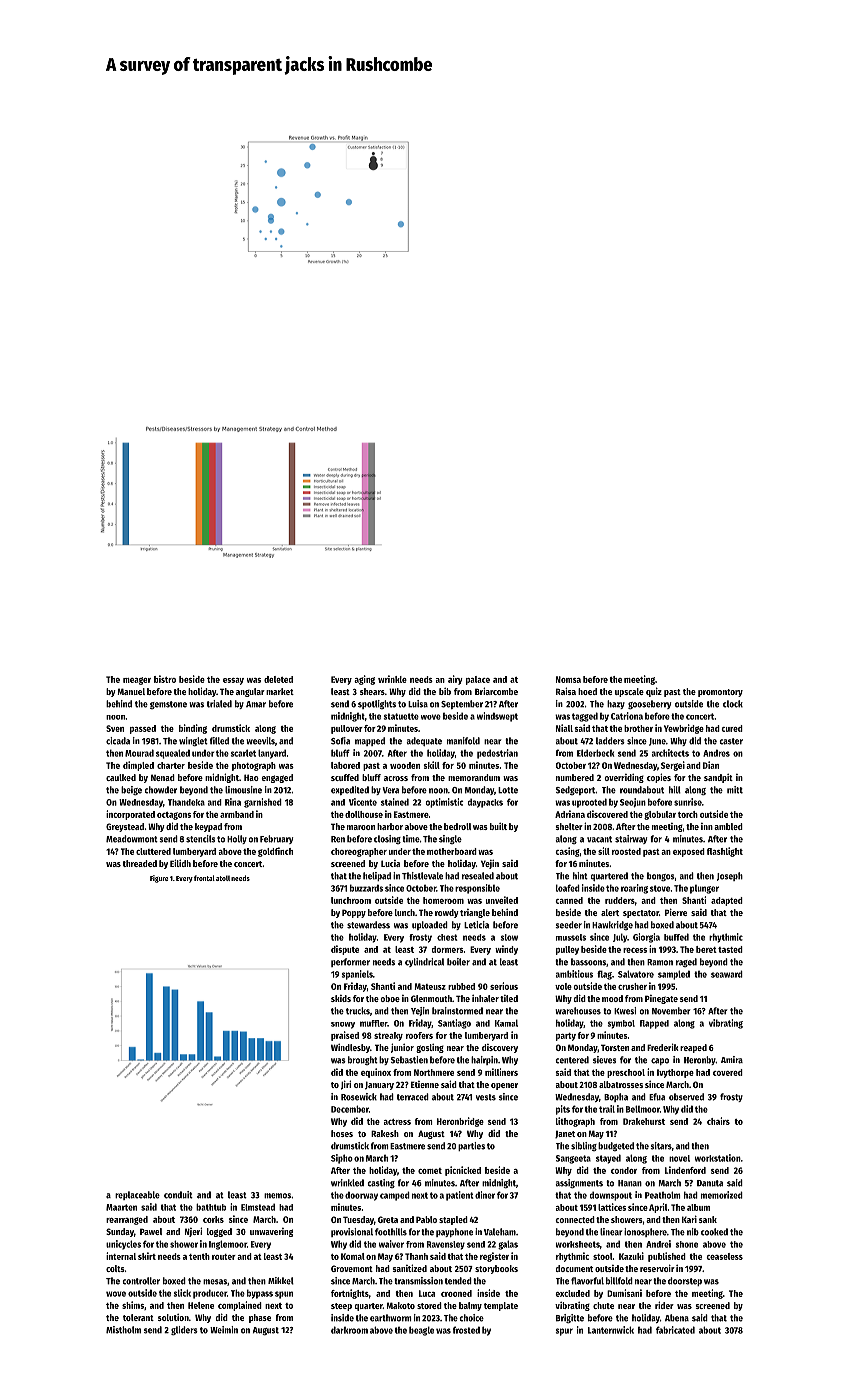  I want to click on beagle, so click(421, 1331).
